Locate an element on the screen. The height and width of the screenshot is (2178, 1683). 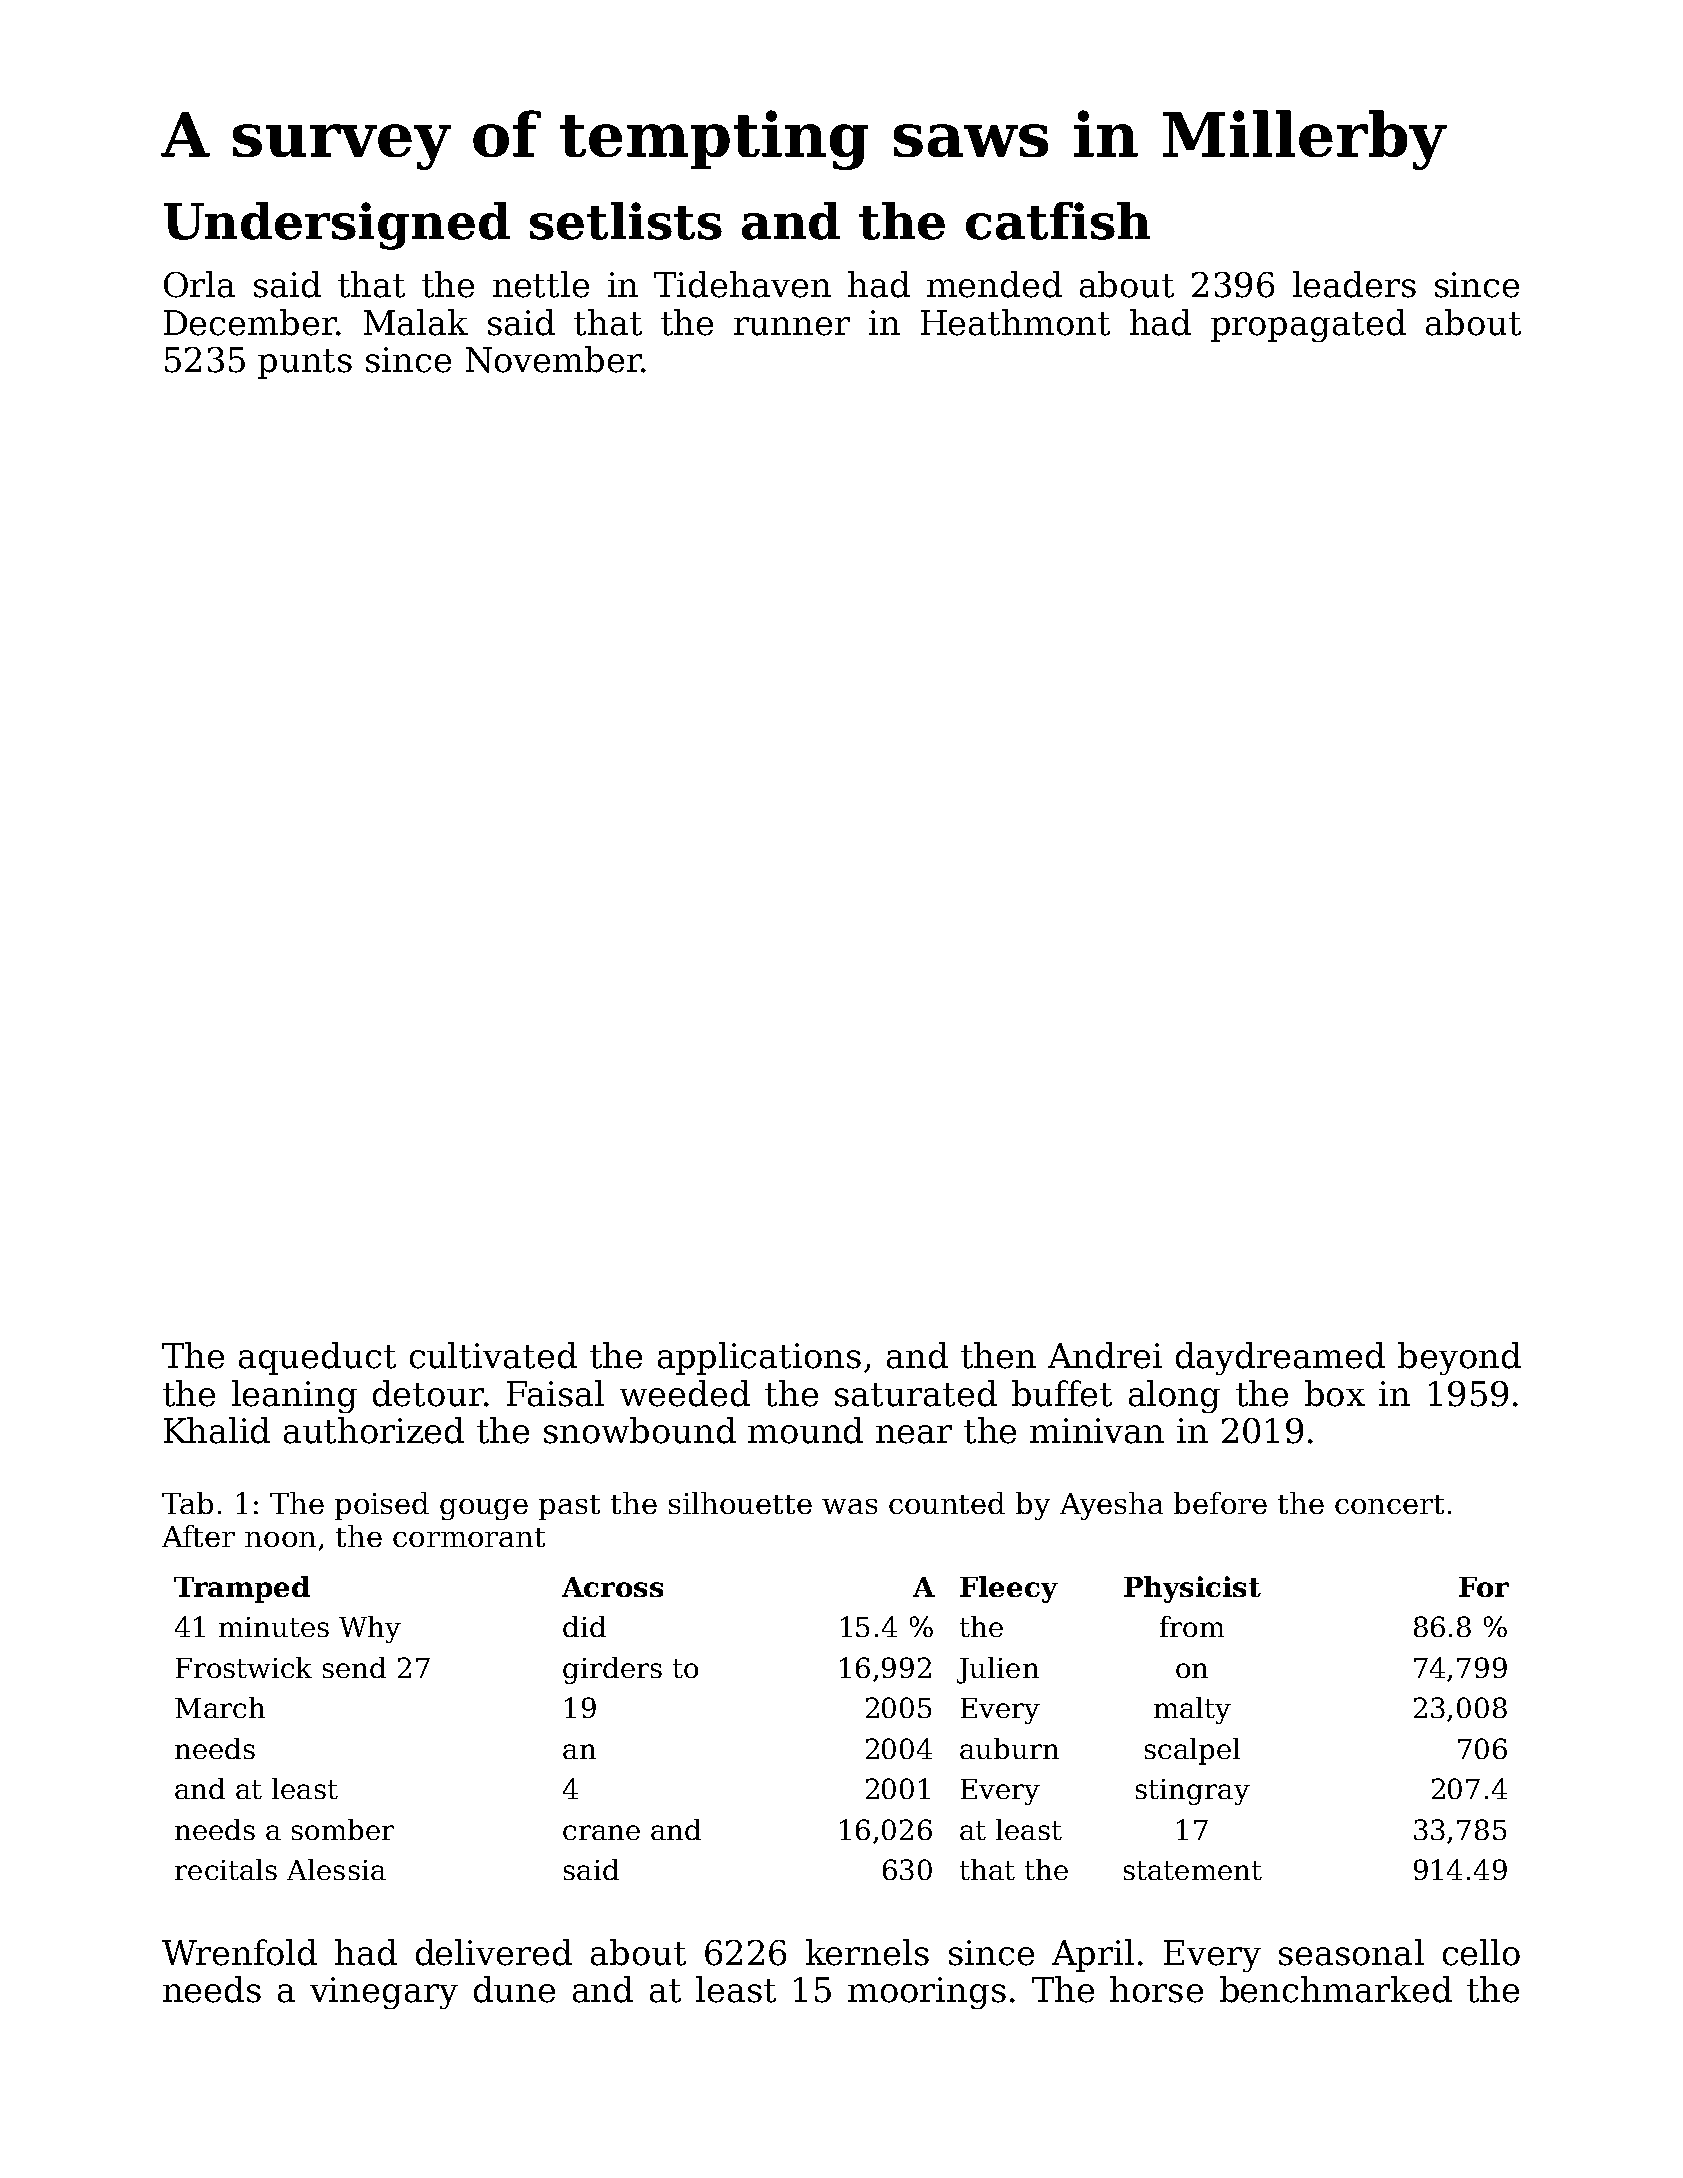
detour is located at coordinates (428, 1393).
